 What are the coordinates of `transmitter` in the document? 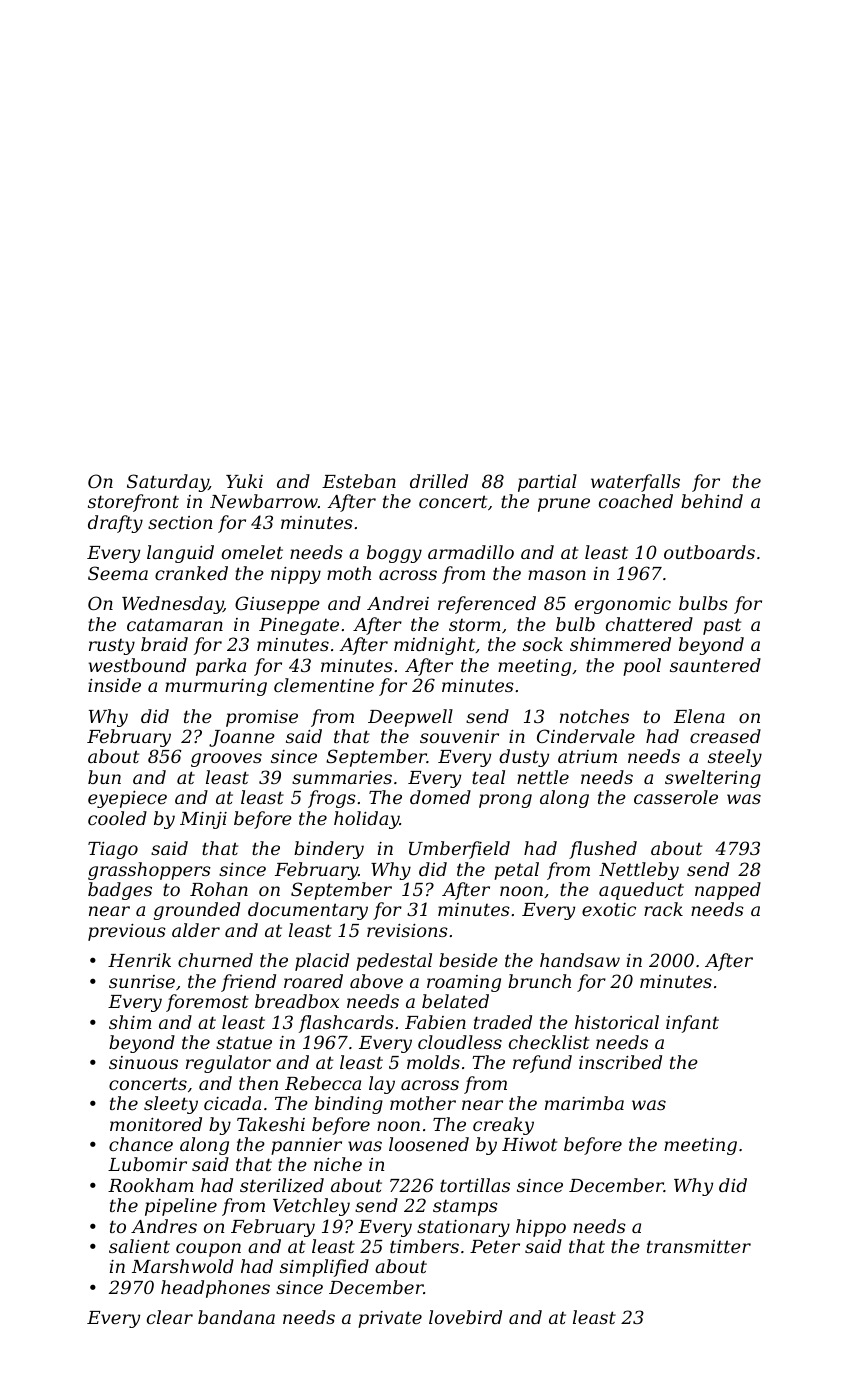 It's located at (699, 1246).
